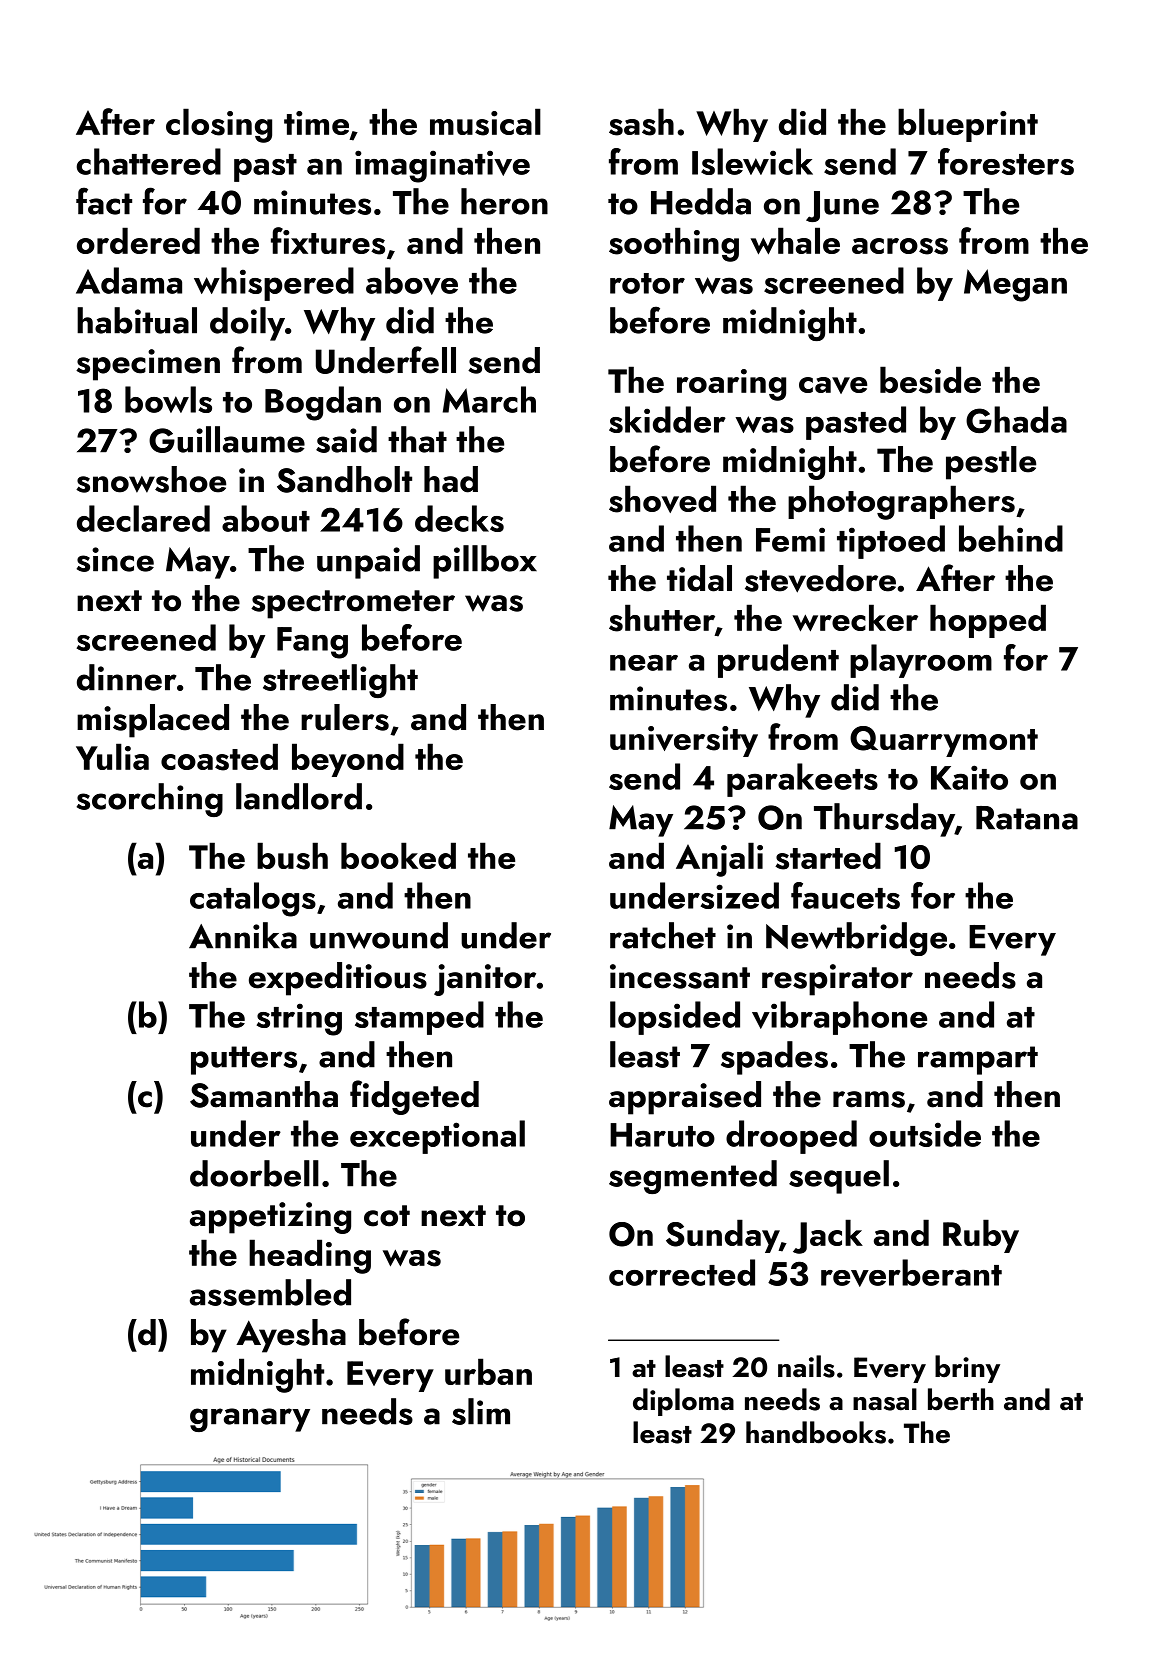 This page has height=1654, width=1165. What do you see at coordinates (485, 122) in the page?
I see `musical` at bounding box center [485, 122].
